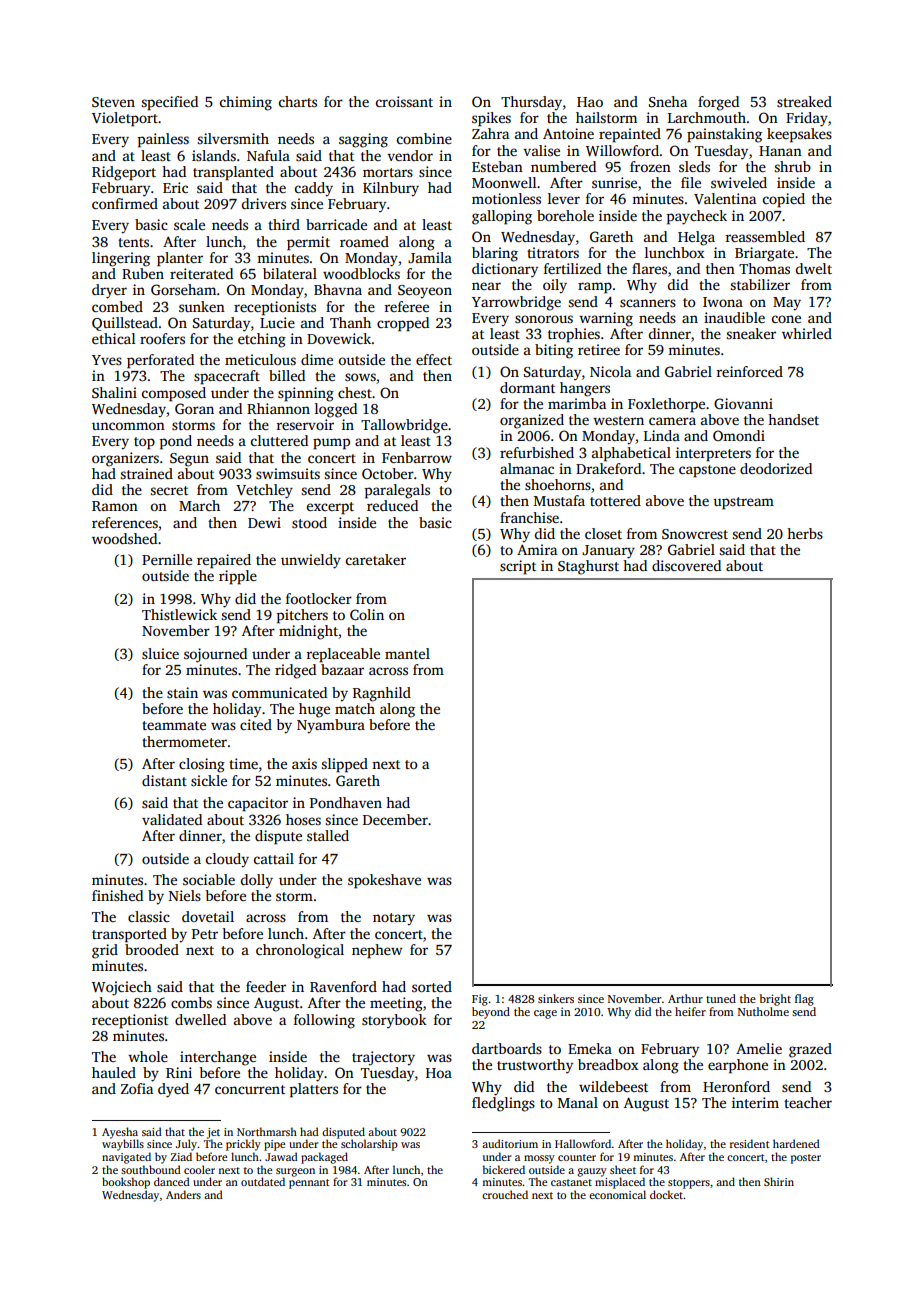  What do you see at coordinates (590, 102) in the image?
I see `Hao` at bounding box center [590, 102].
